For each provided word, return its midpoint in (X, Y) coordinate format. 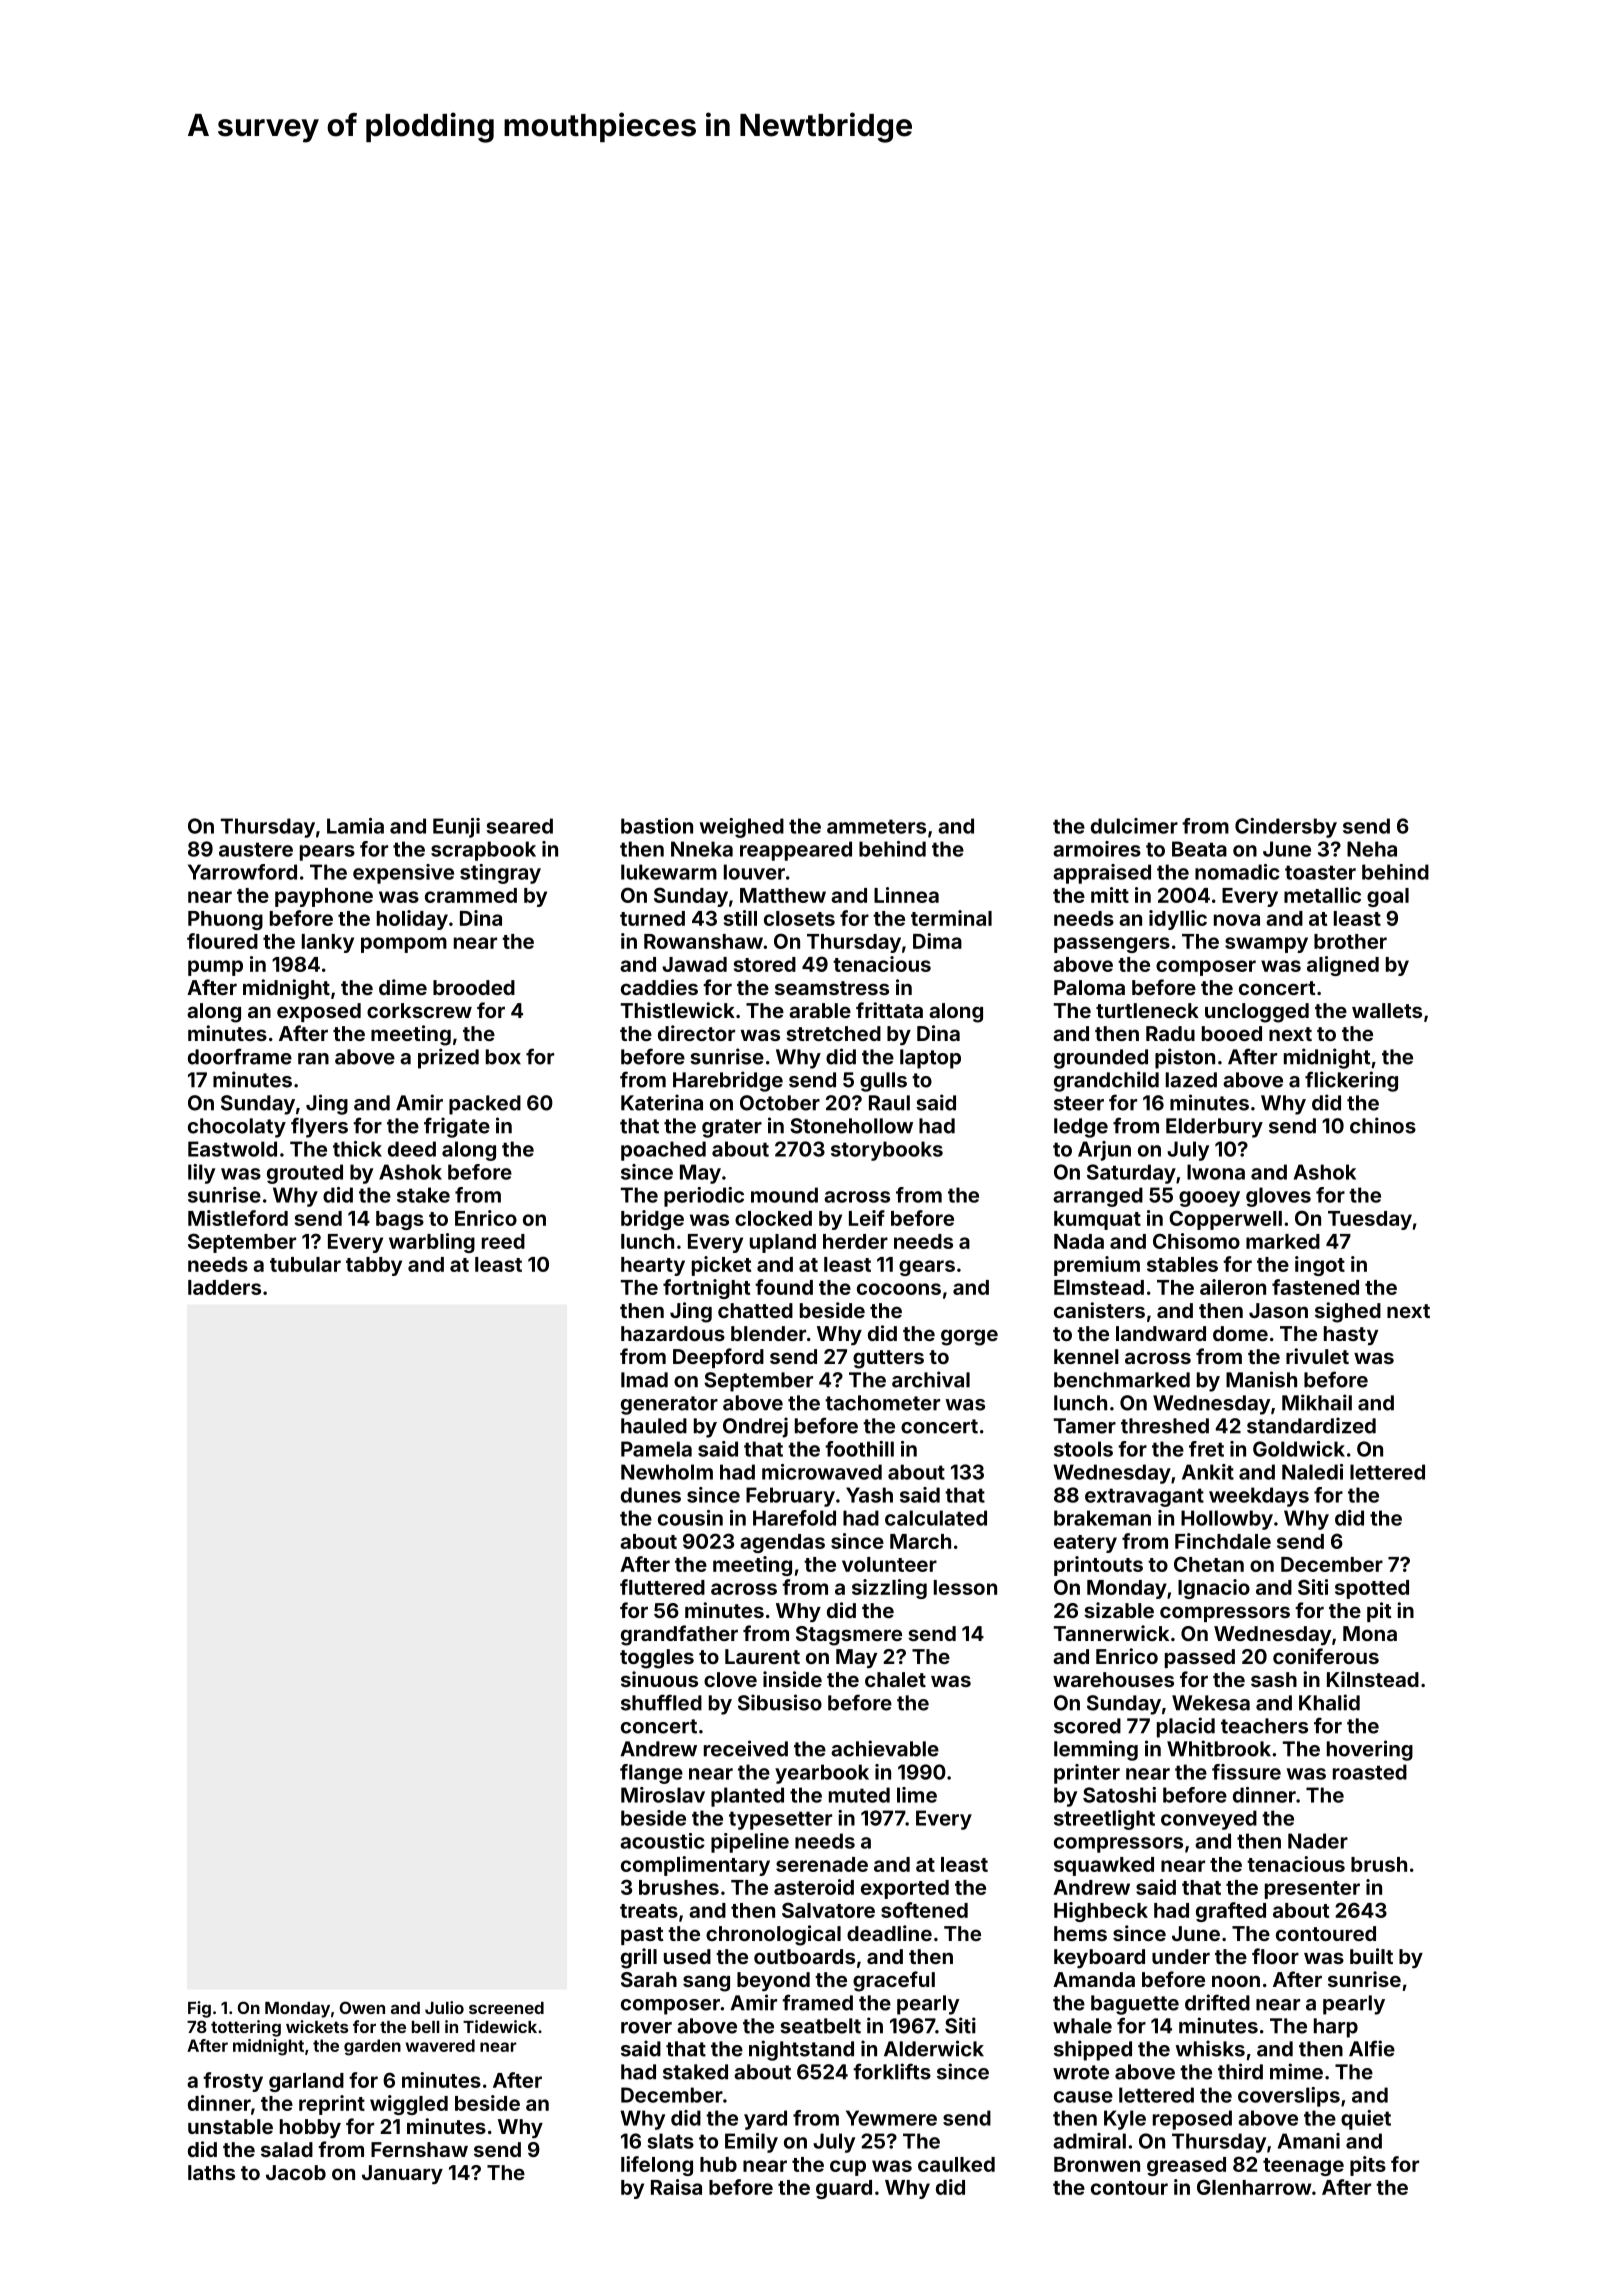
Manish (1261, 1379)
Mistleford (238, 1218)
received (746, 1748)
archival (931, 1379)
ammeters (876, 826)
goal (1388, 897)
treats (649, 1911)
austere (256, 849)
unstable (230, 2126)
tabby (374, 1266)
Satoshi (1119, 1795)
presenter (1312, 1890)
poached (663, 1151)
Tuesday (1370, 1220)
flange (651, 1774)
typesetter (780, 1820)
